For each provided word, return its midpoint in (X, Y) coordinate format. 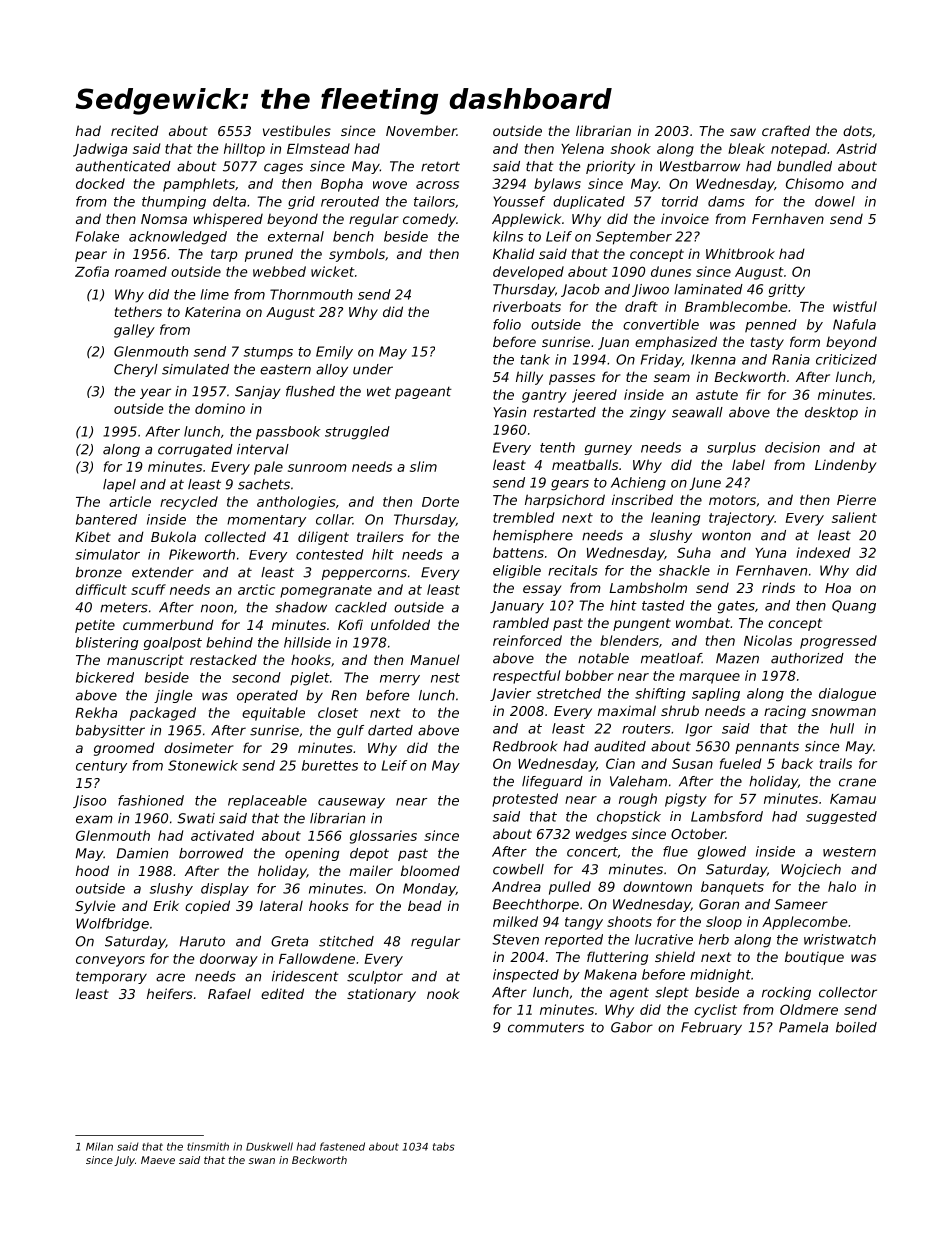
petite (95, 626)
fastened (342, 1146)
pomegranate (326, 591)
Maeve (158, 1160)
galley (134, 331)
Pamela (803, 1027)
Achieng (638, 484)
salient (854, 517)
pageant (423, 393)
